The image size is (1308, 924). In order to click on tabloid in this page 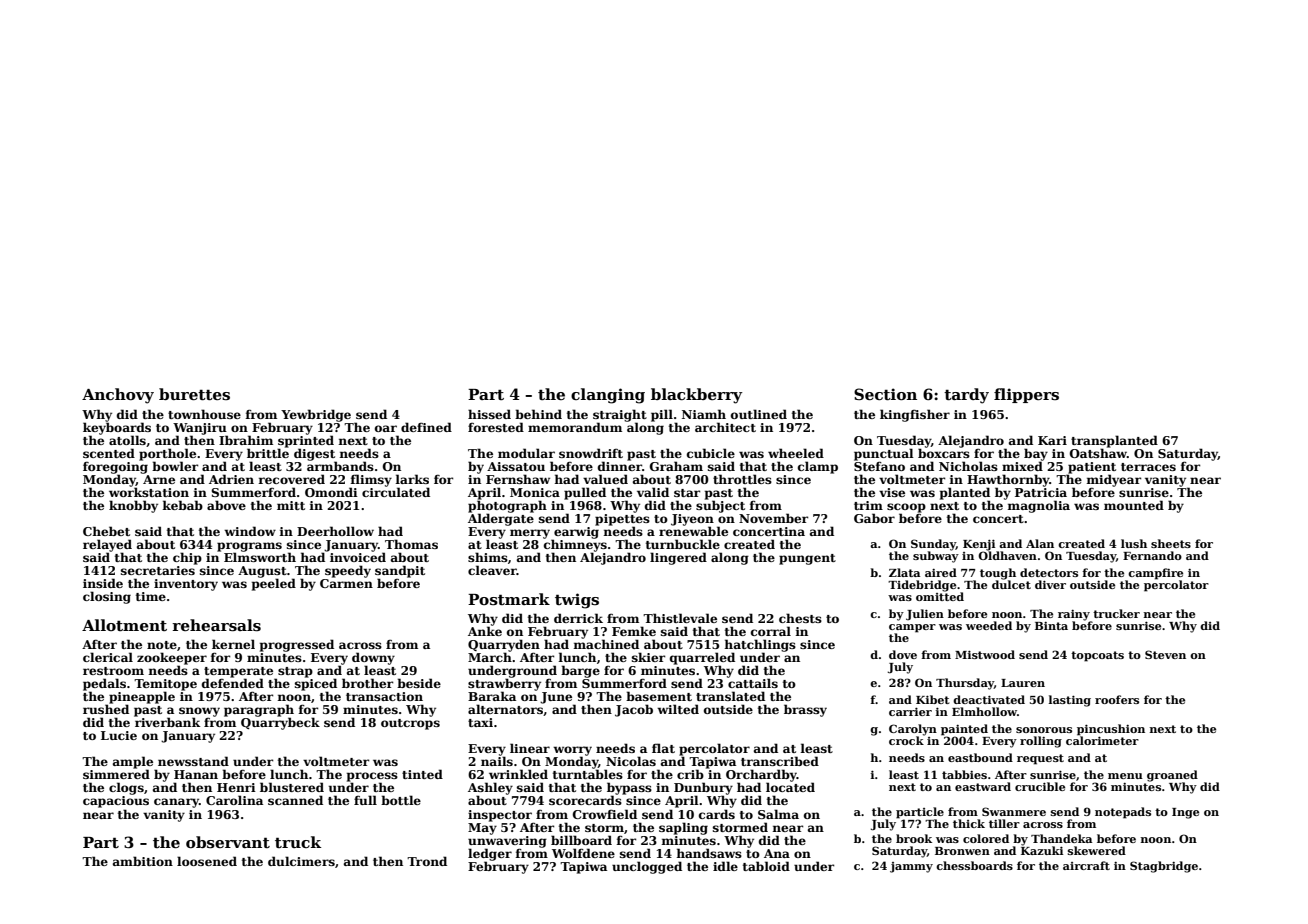, I will do `click(766, 866)`.
